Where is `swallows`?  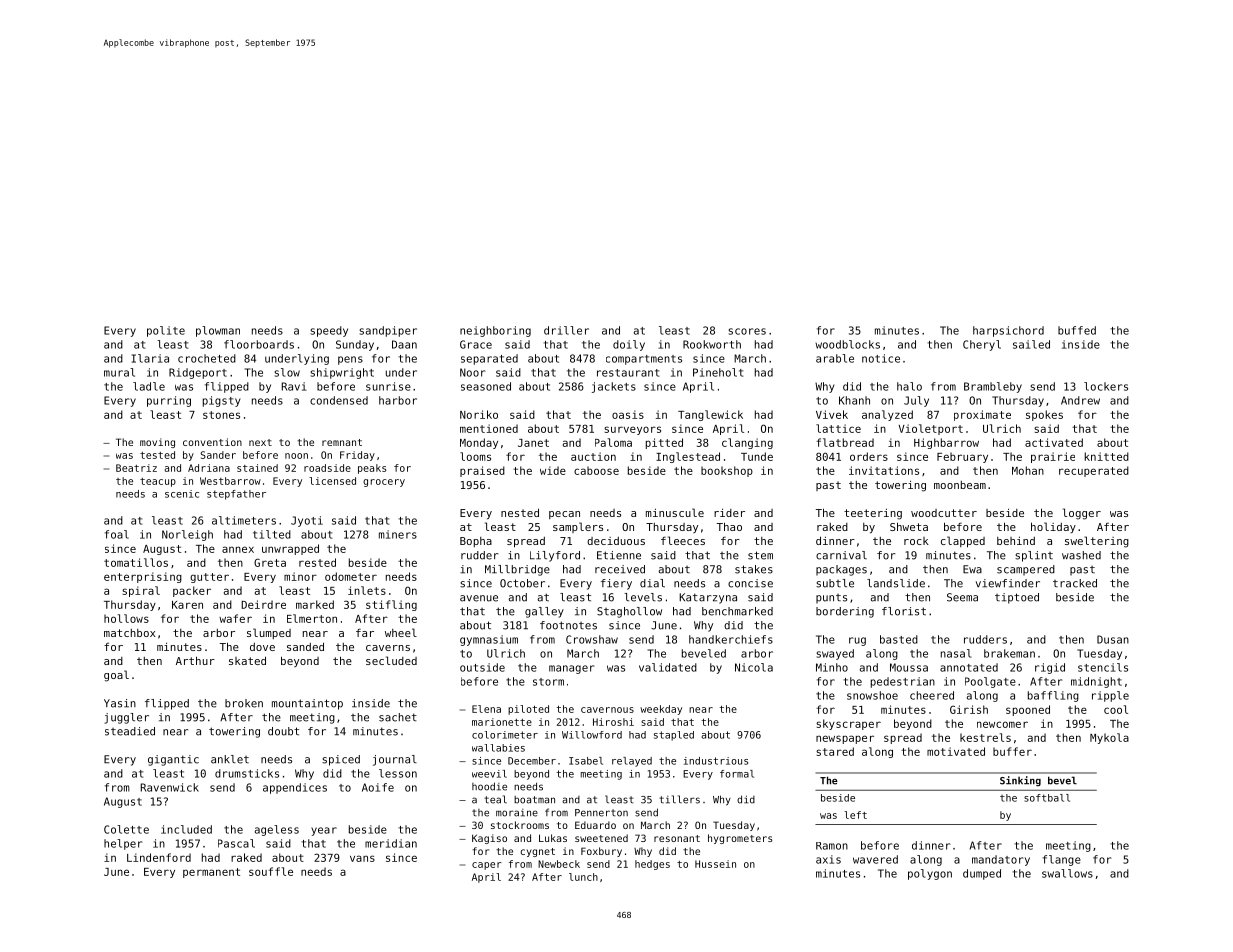
swallows is located at coordinates (1067, 873).
